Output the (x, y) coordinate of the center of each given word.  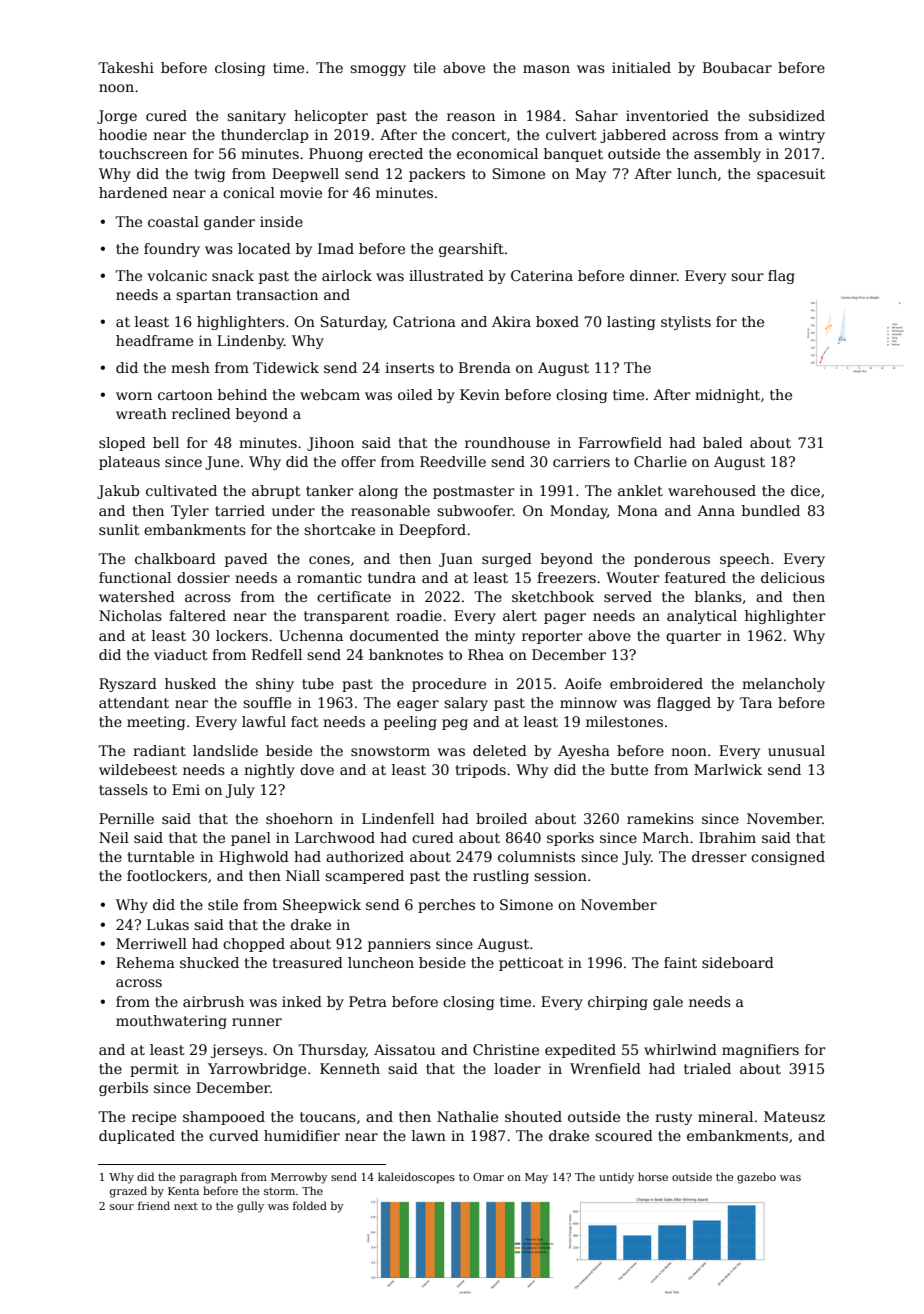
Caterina (542, 275)
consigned (788, 858)
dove (317, 769)
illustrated (446, 275)
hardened (133, 192)
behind (242, 394)
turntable (160, 856)
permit (154, 1070)
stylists (686, 323)
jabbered (633, 136)
